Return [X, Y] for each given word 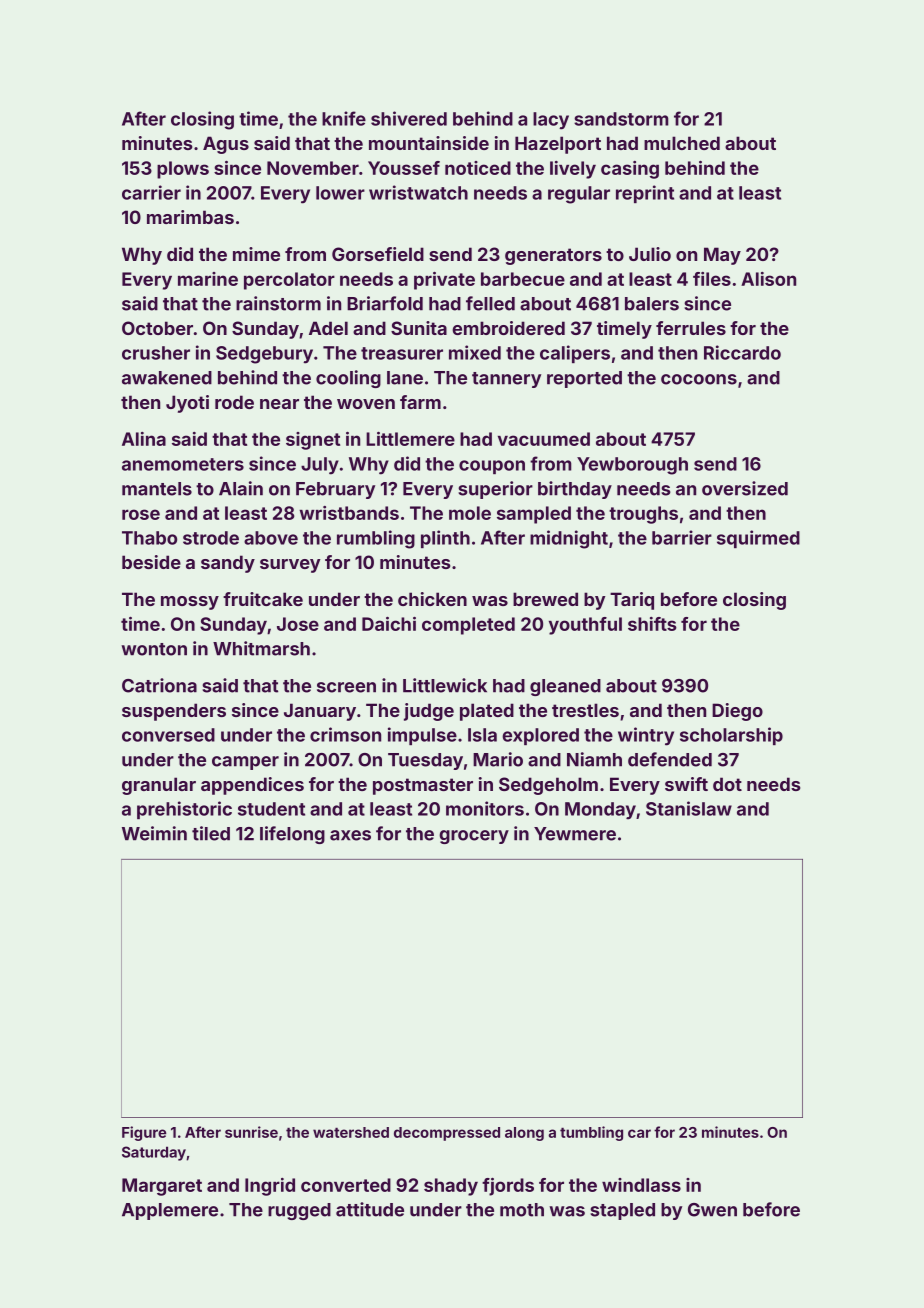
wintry [646, 736]
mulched [682, 143]
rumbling [376, 539]
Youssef [404, 168]
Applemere [170, 1211]
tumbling [591, 1133]
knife [344, 118]
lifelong [292, 835]
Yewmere [575, 834]
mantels [157, 489]
